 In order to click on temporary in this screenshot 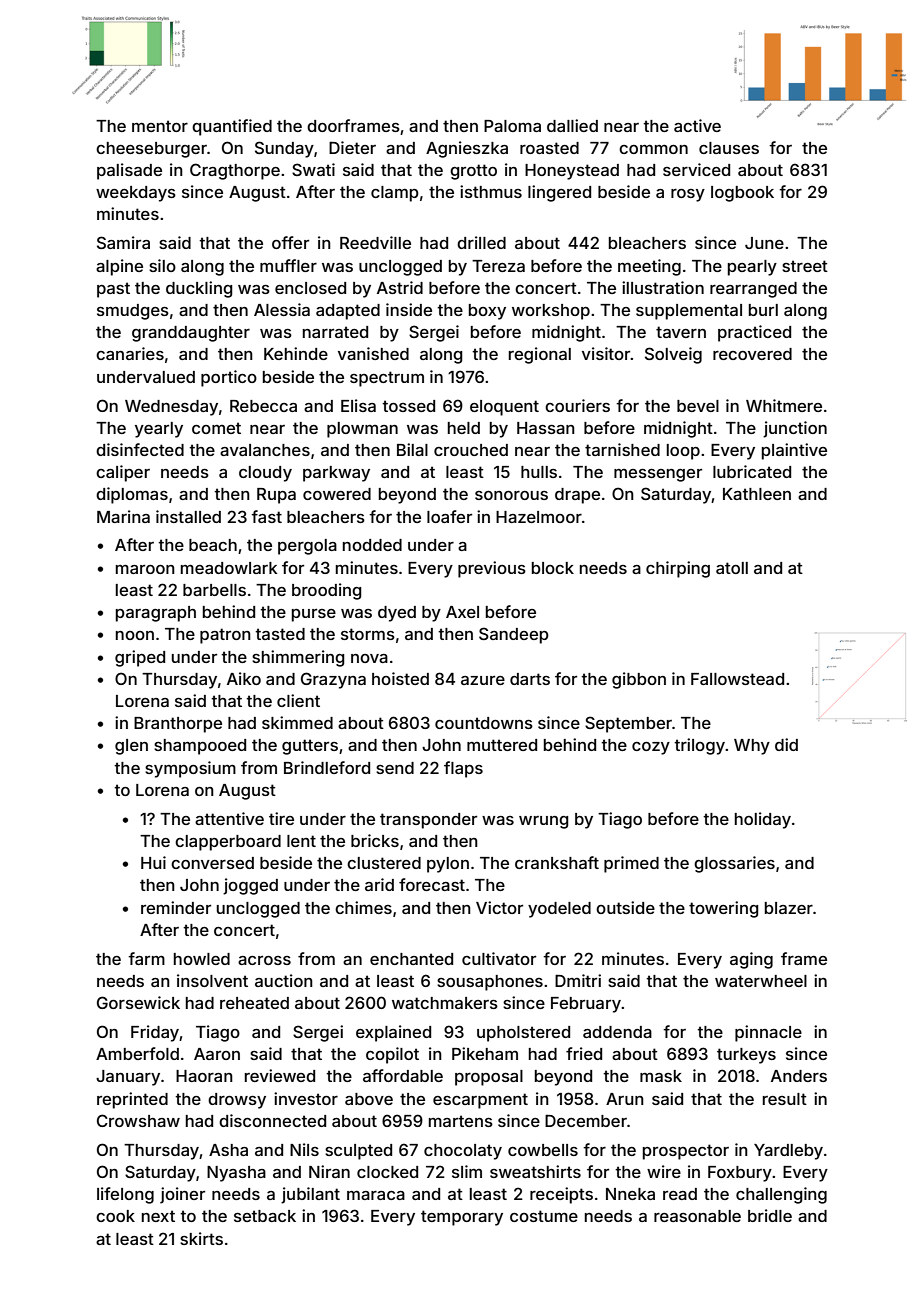, I will do `click(462, 1218)`.
